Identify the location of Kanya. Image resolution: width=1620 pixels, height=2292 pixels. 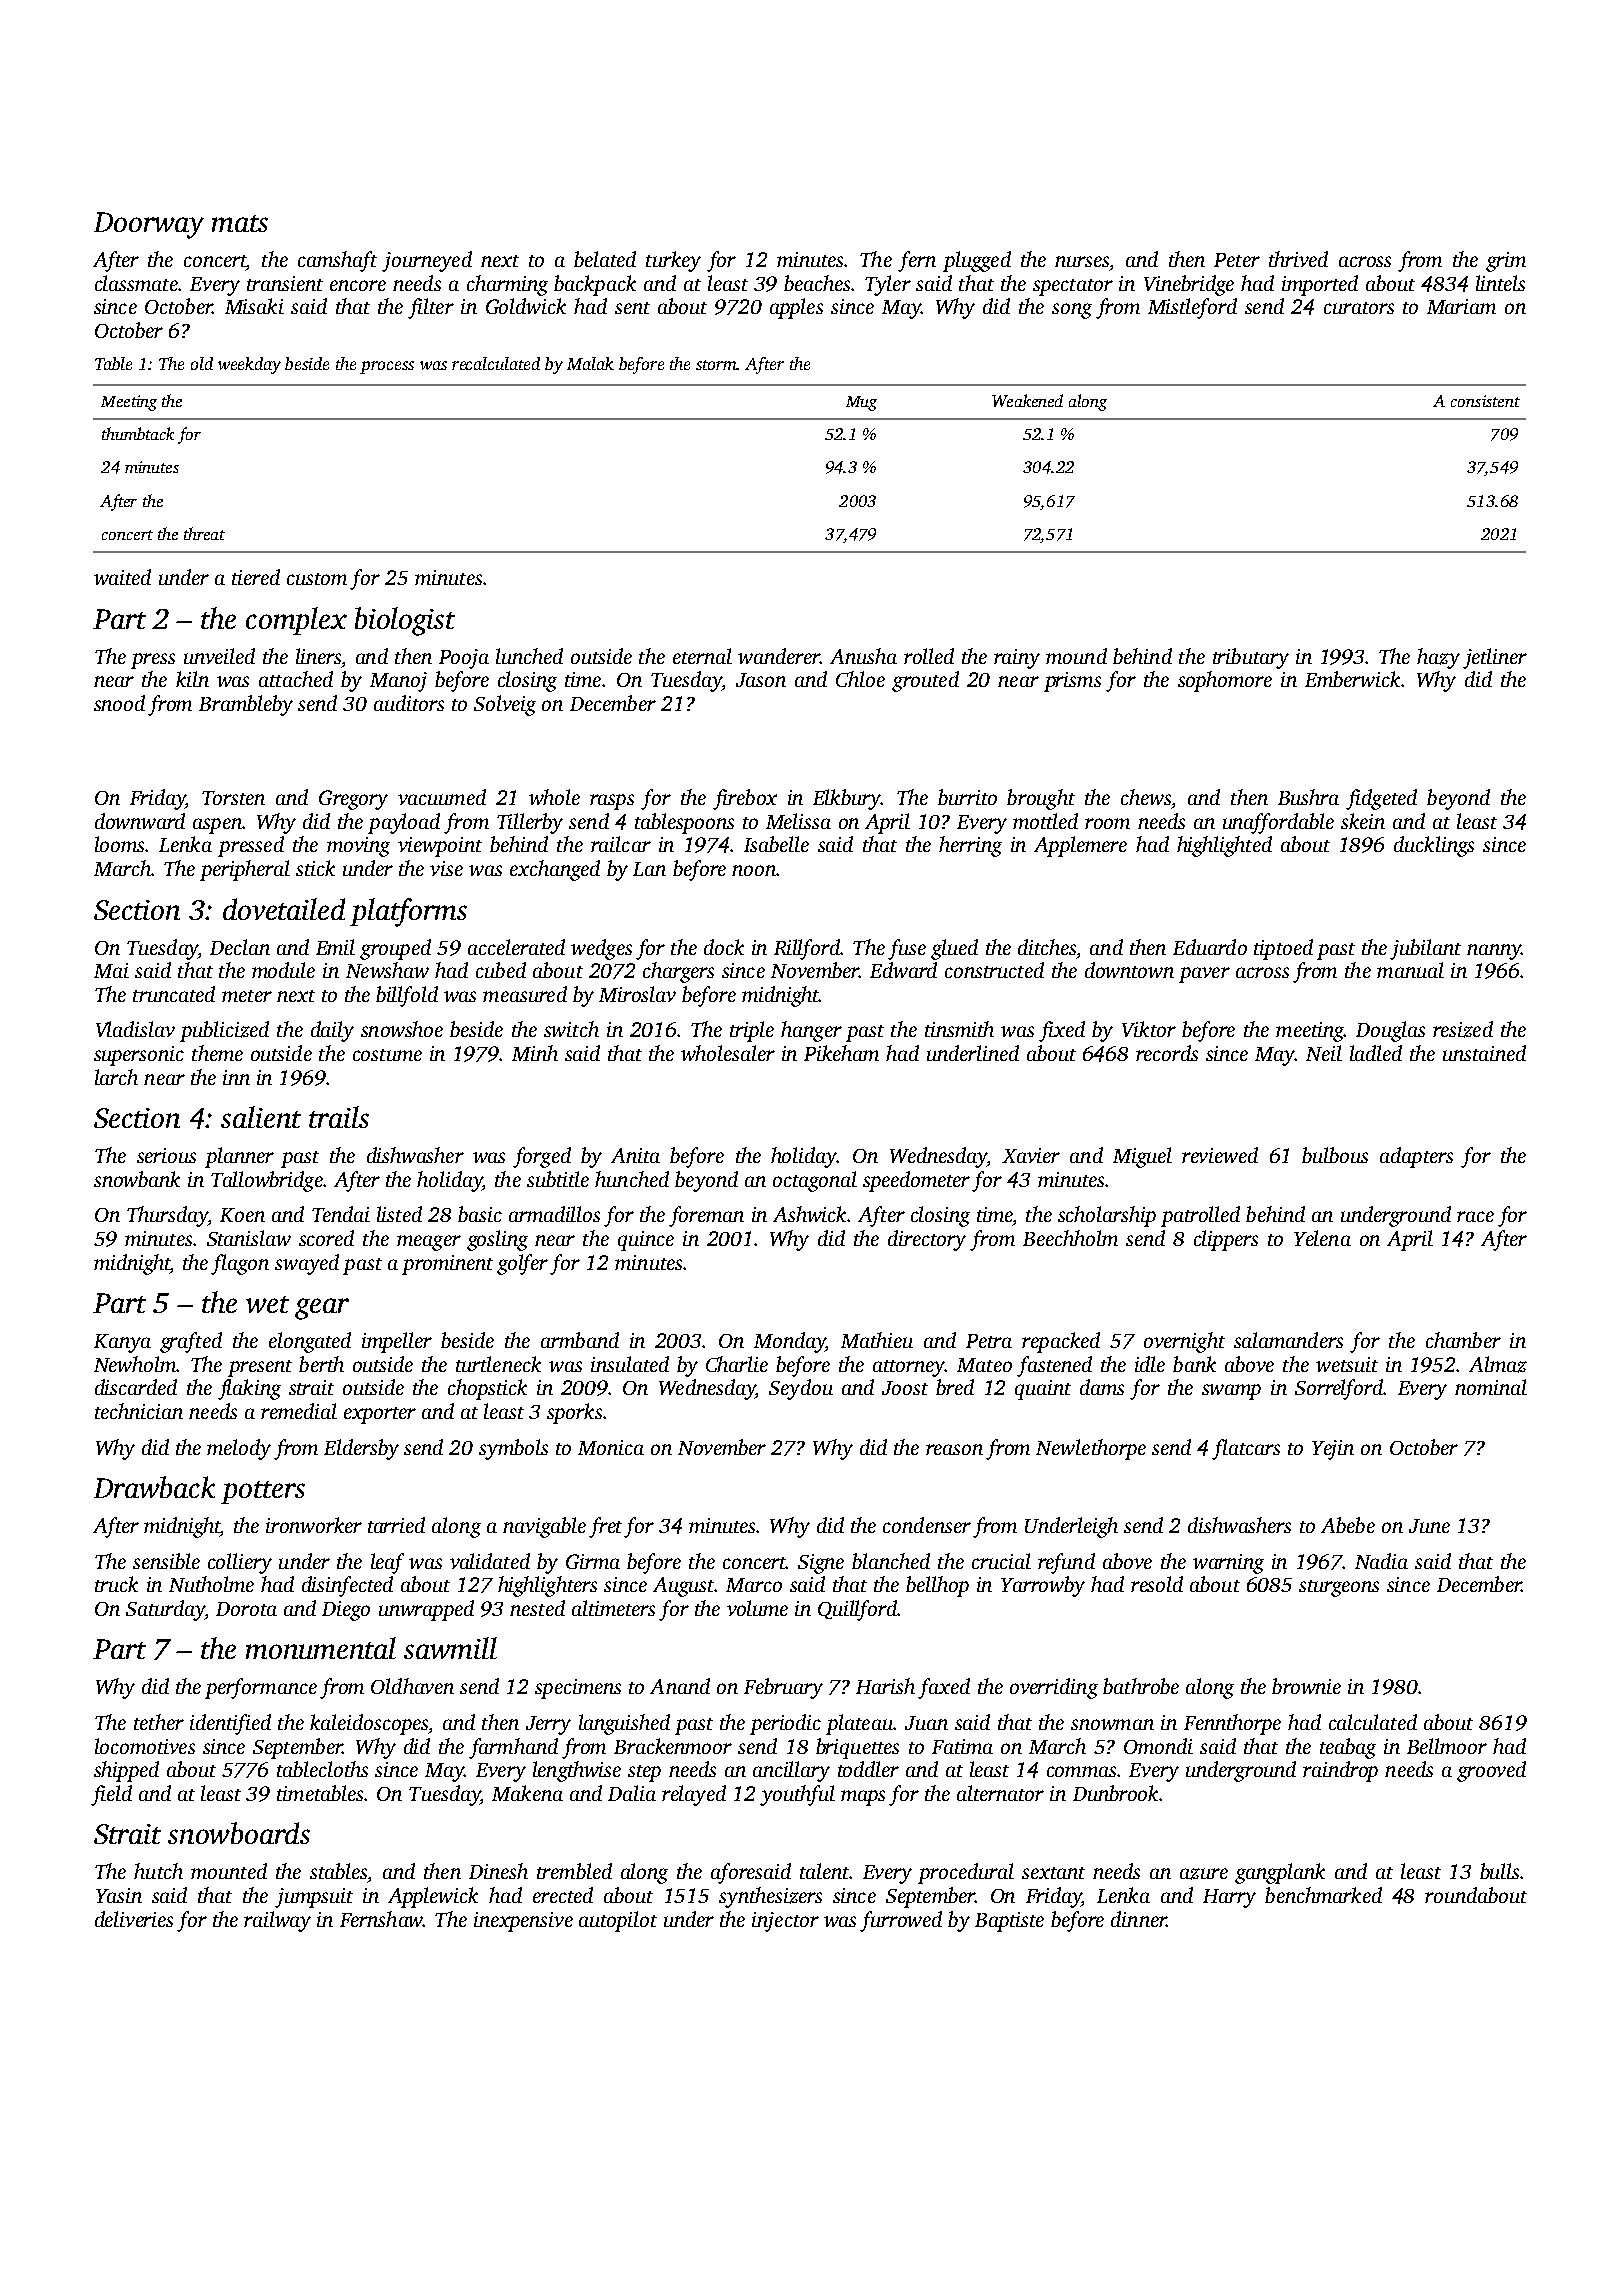
(122, 1343).
